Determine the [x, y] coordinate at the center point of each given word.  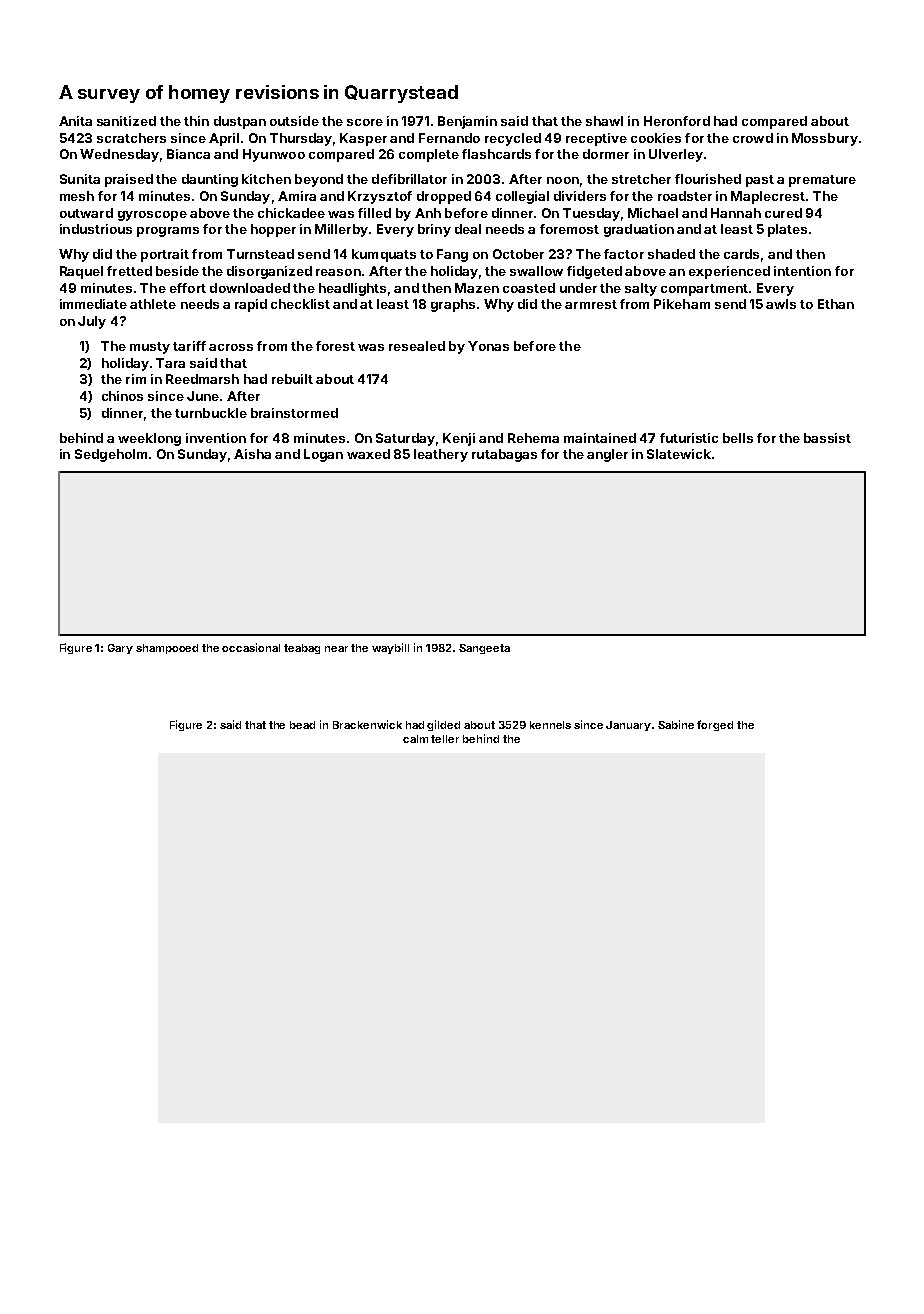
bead [302, 725]
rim [136, 379]
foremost [569, 229]
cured [783, 213]
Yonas [488, 346]
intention [802, 271]
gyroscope [152, 216]
